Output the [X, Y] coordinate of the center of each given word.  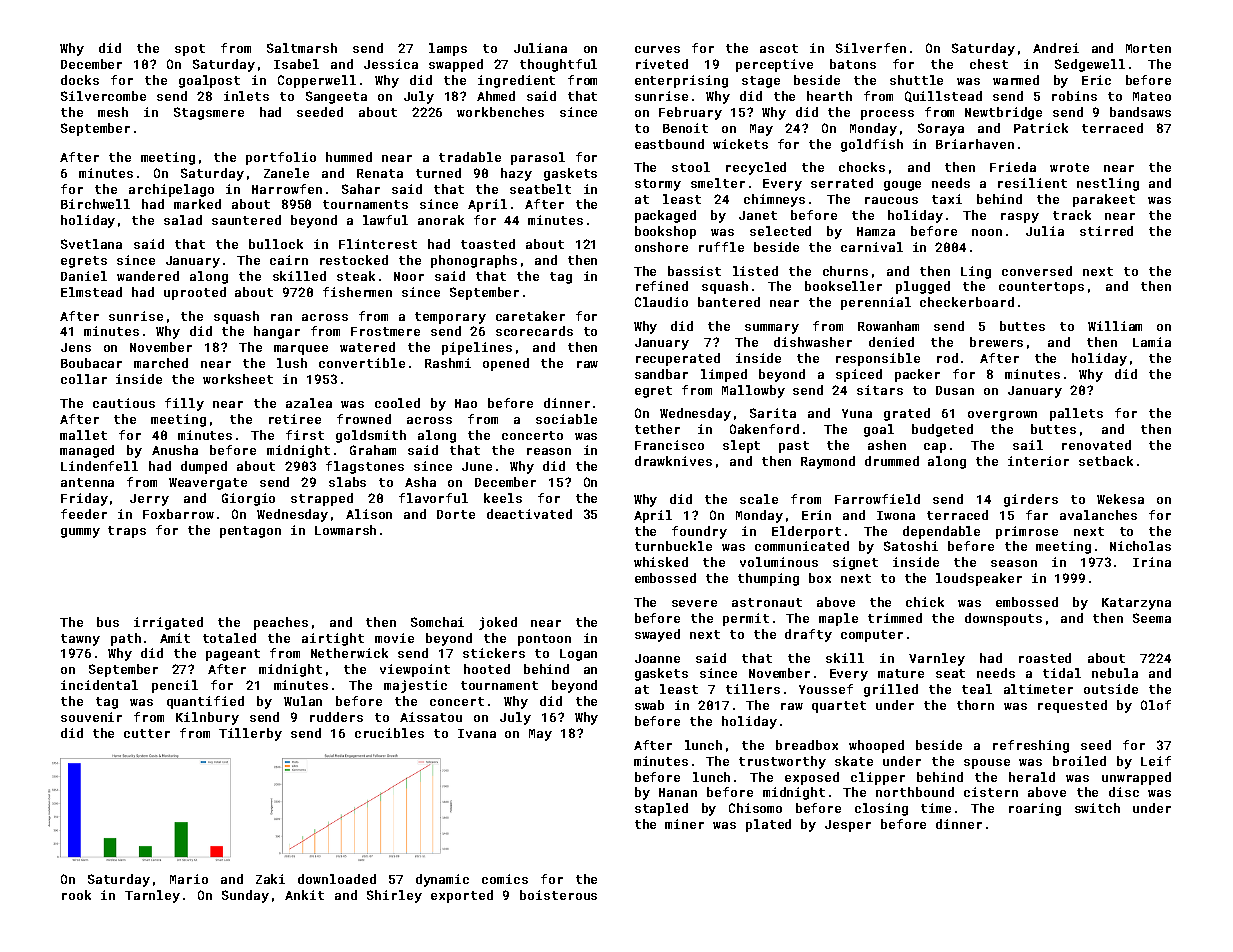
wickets [740, 144]
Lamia [1152, 342]
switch [1097, 808]
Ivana [477, 733]
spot [190, 50]
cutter [147, 733]
